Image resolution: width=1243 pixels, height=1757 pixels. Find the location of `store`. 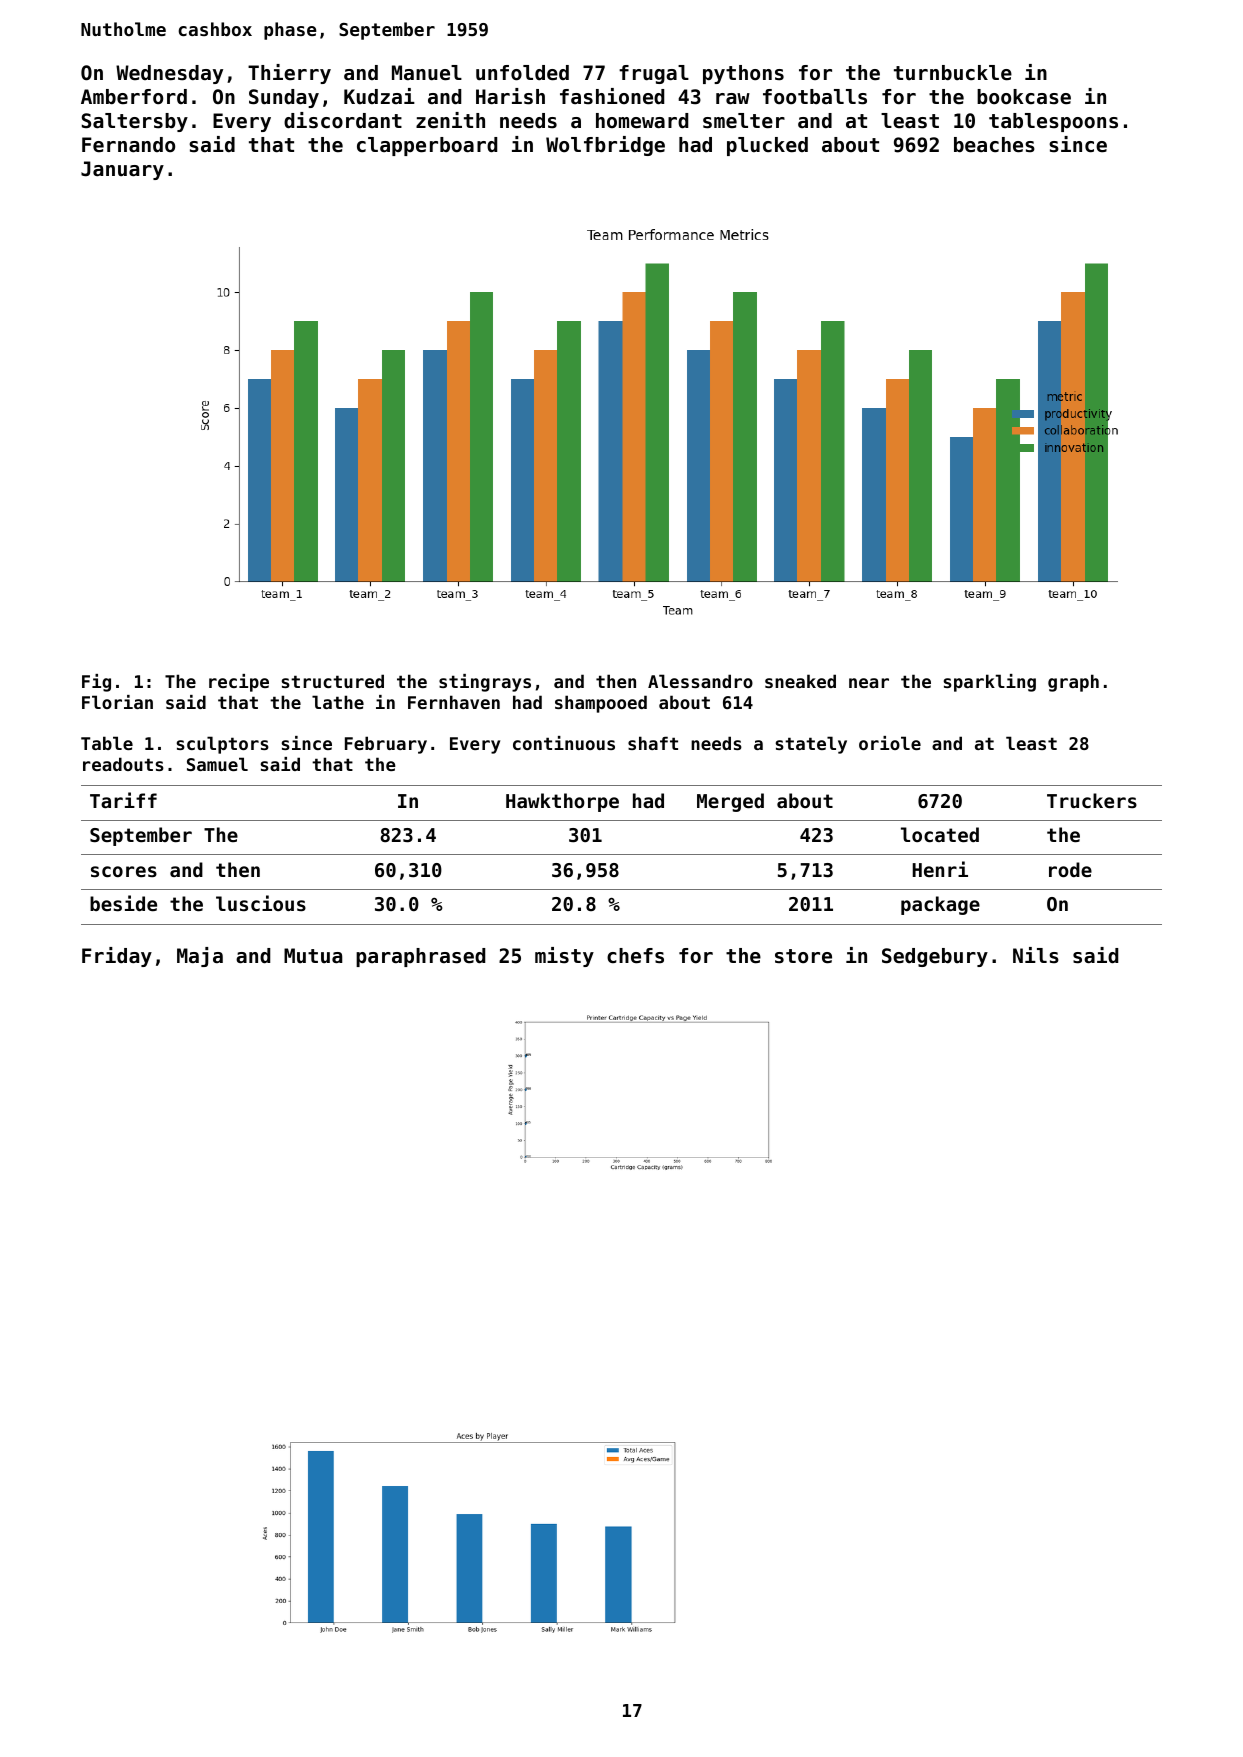

store is located at coordinates (803, 956).
